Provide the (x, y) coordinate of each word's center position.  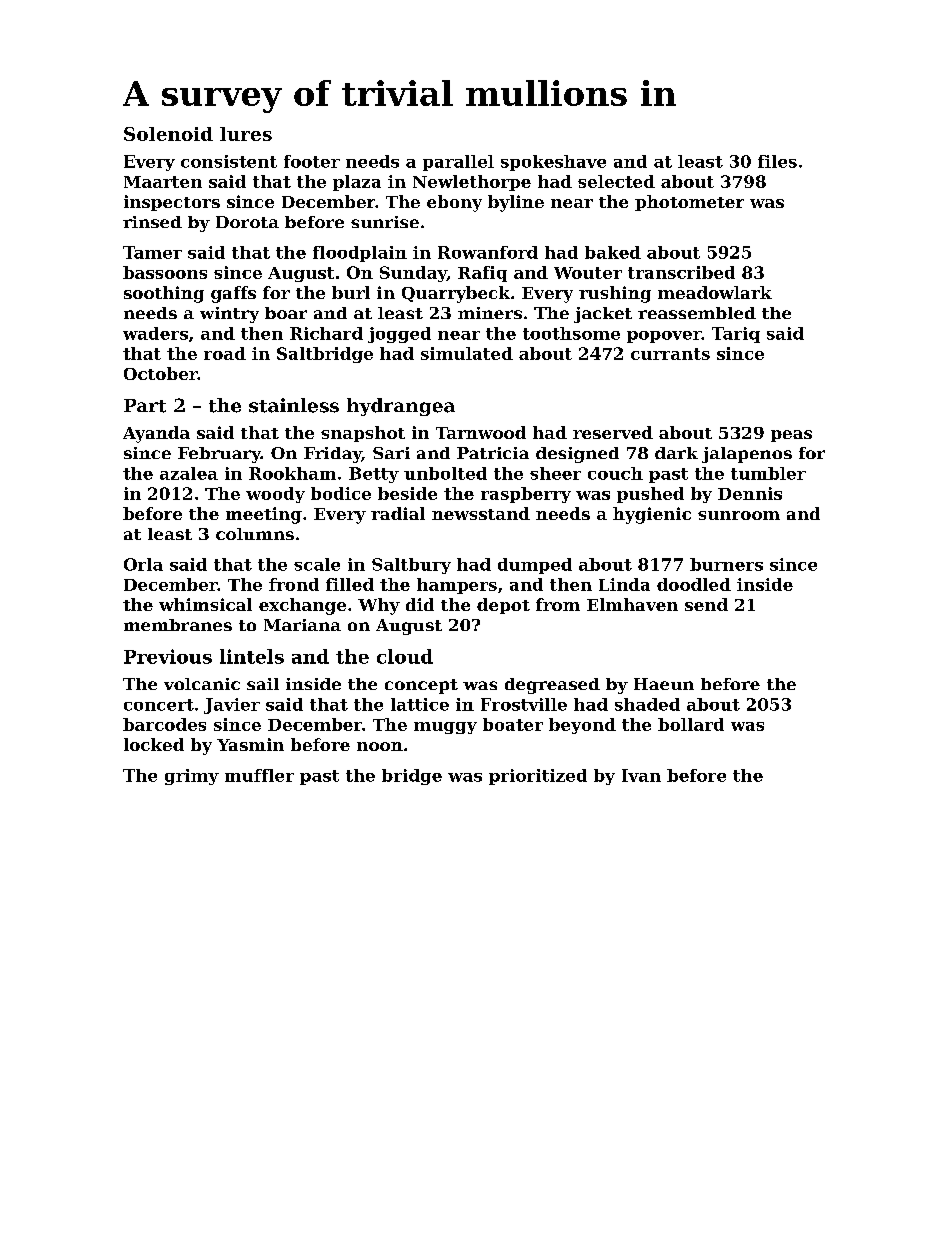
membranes (178, 625)
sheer (555, 473)
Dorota (247, 222)
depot (503, 606)
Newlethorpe (472, 183)
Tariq (736, 335)
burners (726, 564)
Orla (143, 564)
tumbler (768, 473)
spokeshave (553, 163)
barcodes (164, 724)
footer (312, 161)
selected (616, 181)
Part (145, 406)
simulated (467, 353)
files (777, 161)
